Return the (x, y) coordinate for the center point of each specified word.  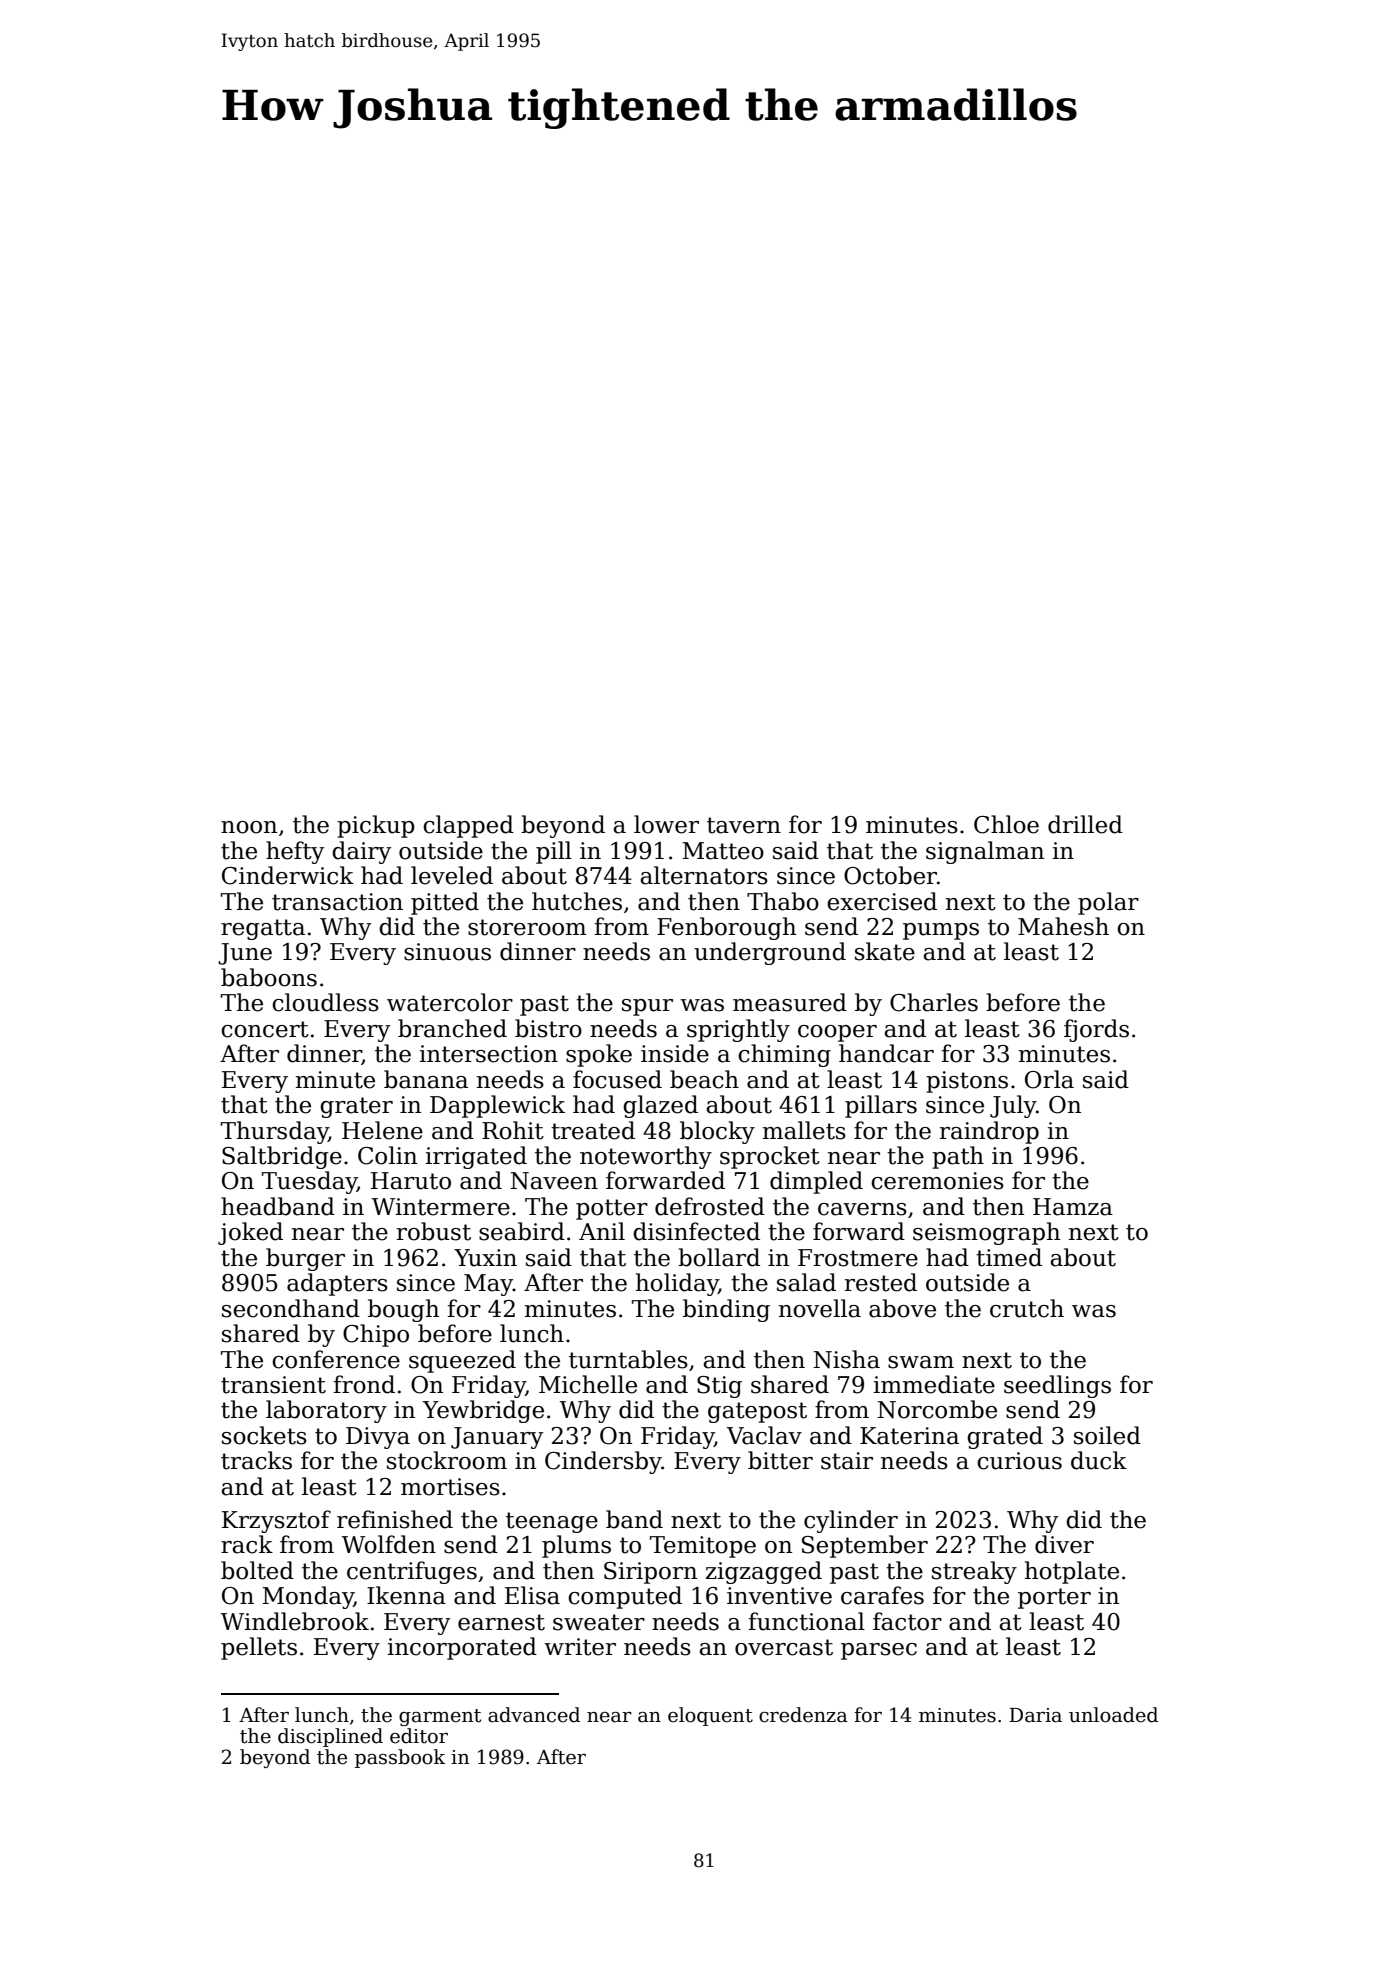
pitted (445, 903)
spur (647, 1007)
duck (1099, 1460)
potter (612, 1209)
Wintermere (440, 1207)
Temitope (703, 1547)
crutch (1027, 1308)
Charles (934, 1002)
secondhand (291, 1308)
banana (426, 1079)
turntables (628, 1359)
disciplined (330, 1737)
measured (790, 1002)
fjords (1096, 1030)
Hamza (1073, 1207)
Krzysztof (276, 1521)
